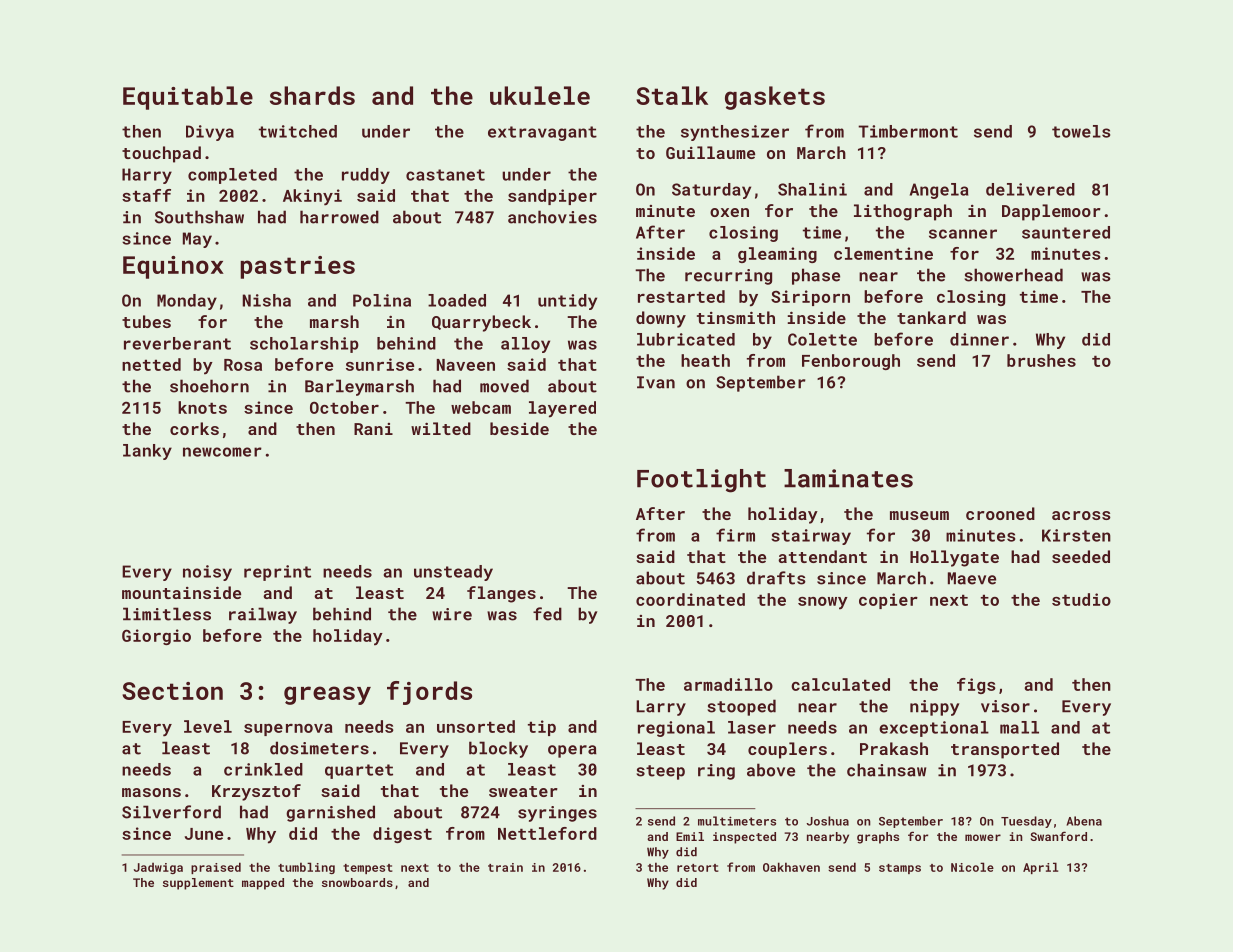  What do you see at coordinates (886, 770) in the screenshot?
I see `chainsaw` at bounding box center [886, 770].
